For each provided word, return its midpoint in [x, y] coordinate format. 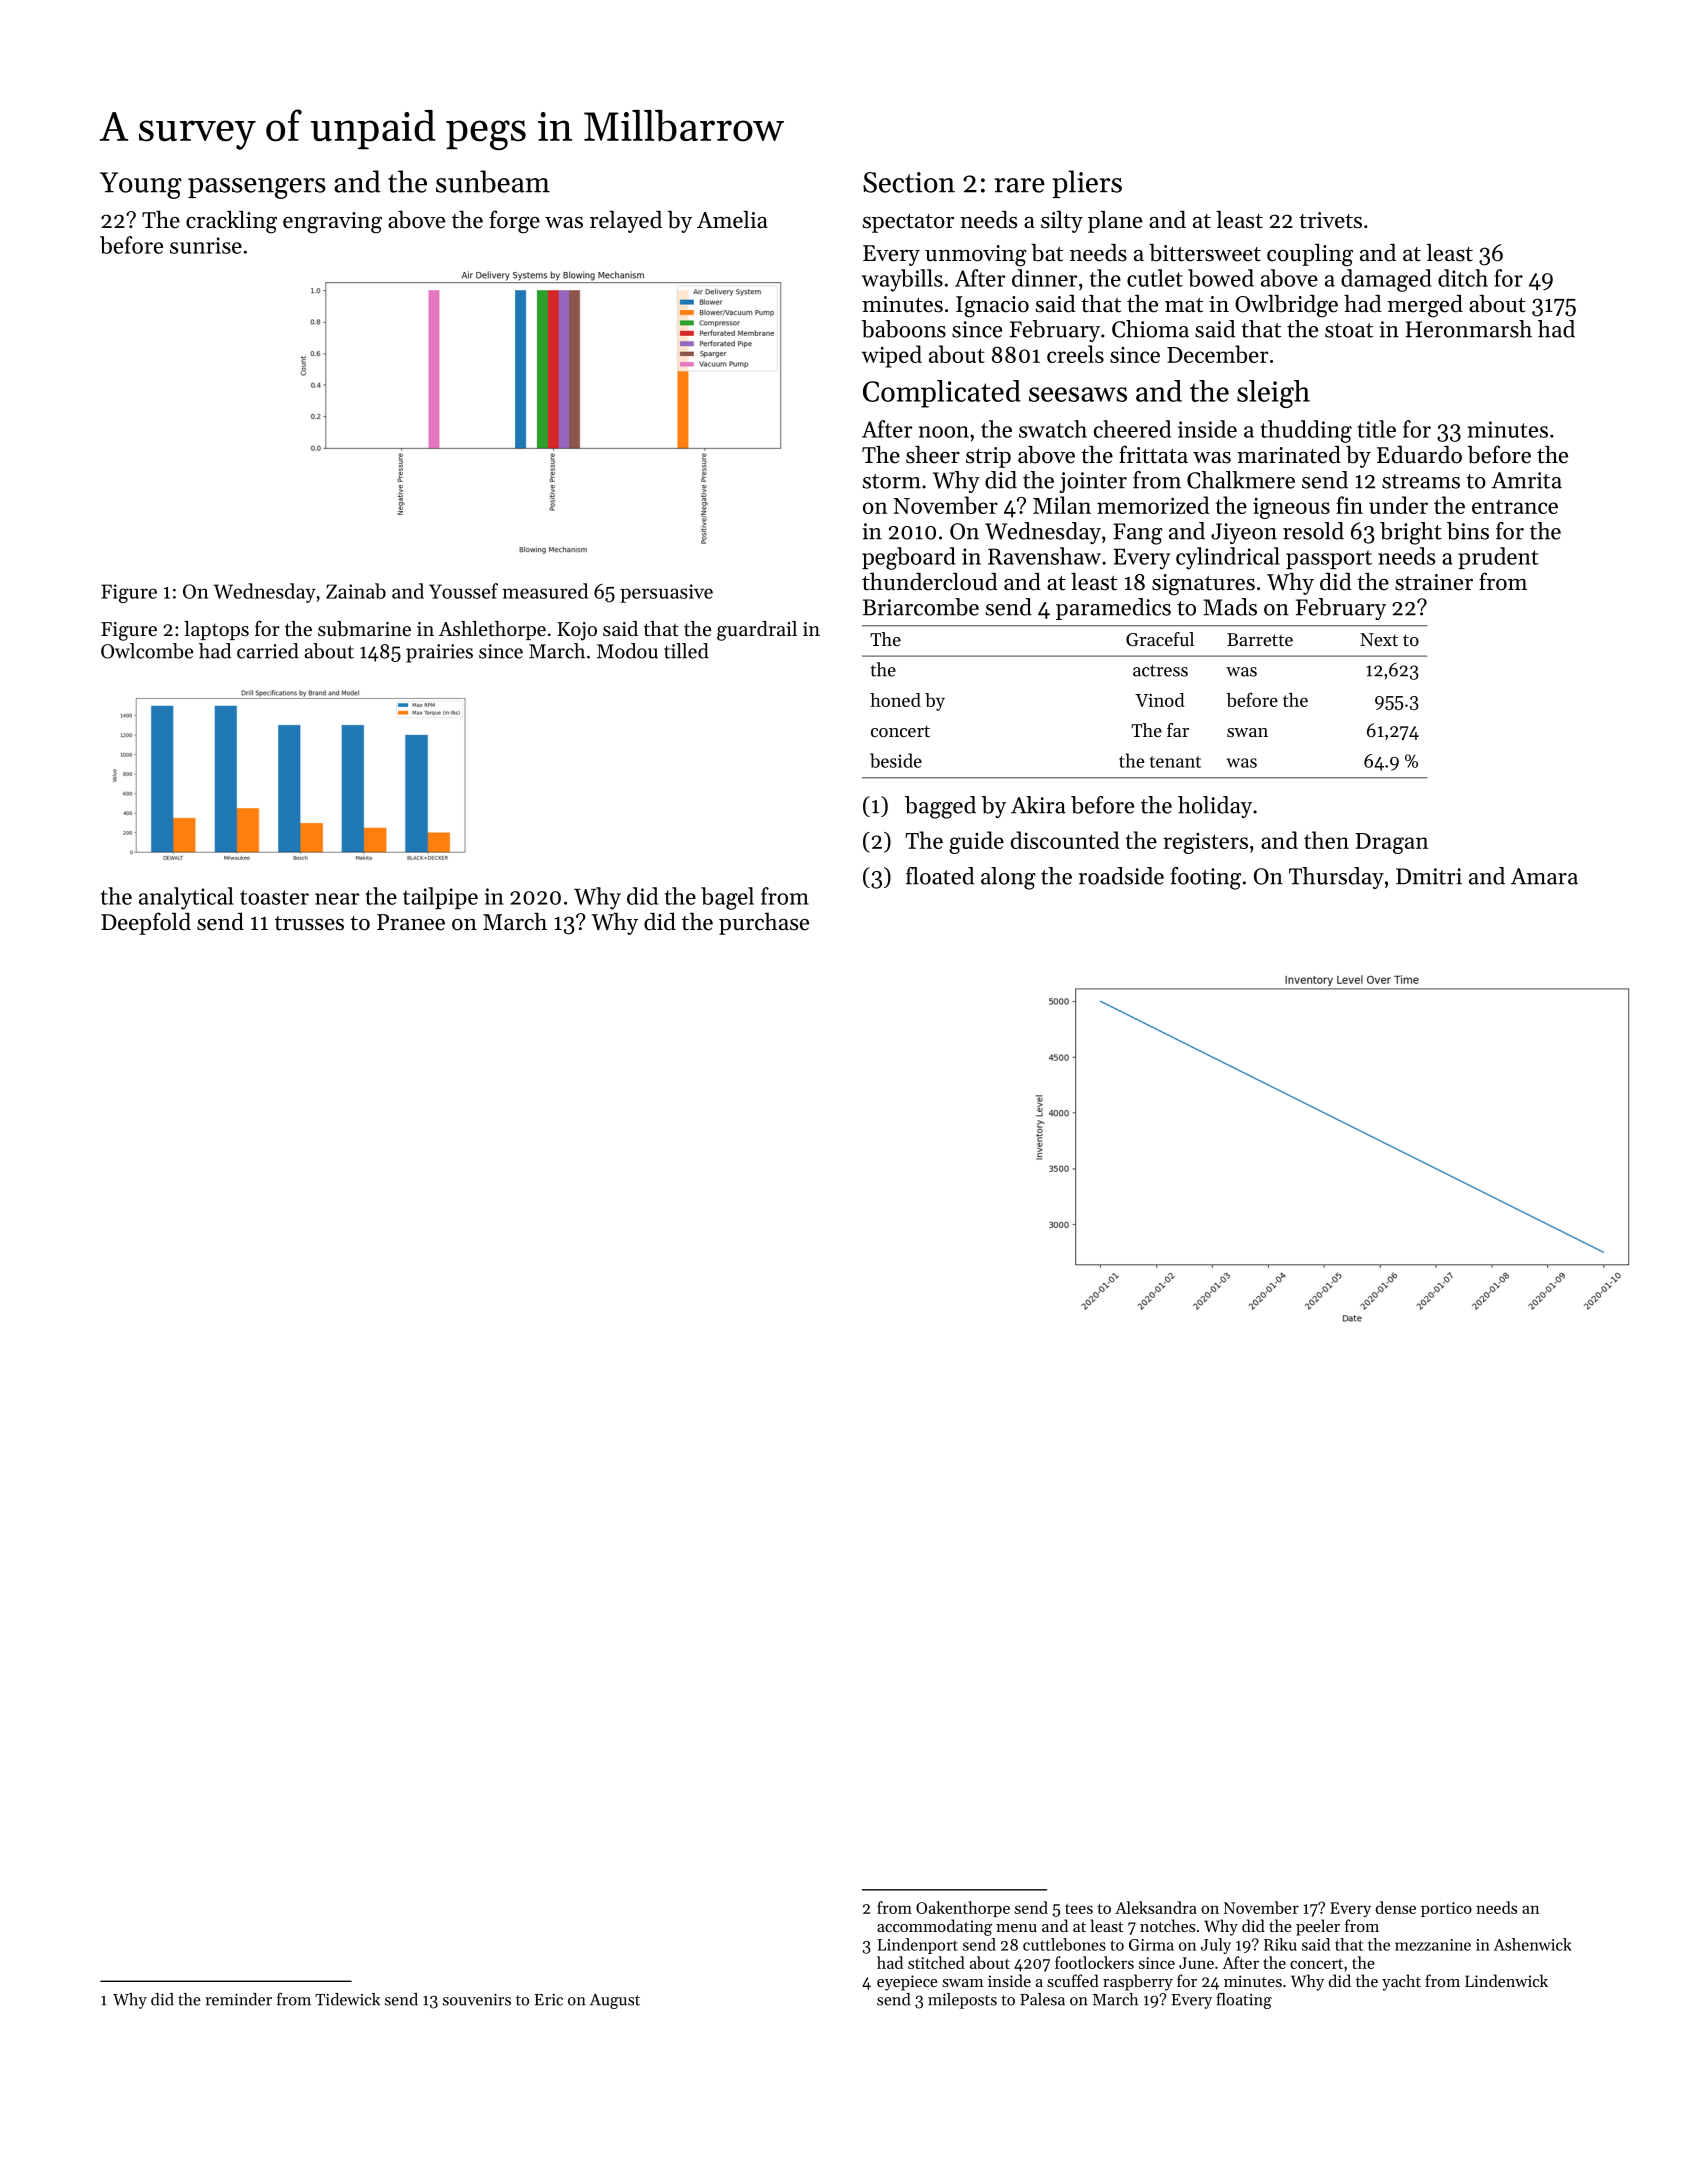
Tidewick [347, 1999]
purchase [764, 923]
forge [514, 222]
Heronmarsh [1469, 329]
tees [1079, 1908]
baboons [904, 329]
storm [892, 481]
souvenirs [477, 1999]
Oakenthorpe [963, 1909]
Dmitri [1429, 876]
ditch [1463, 278]
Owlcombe [147, 651]
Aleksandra [1156, 1907]
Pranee [411, 922]
